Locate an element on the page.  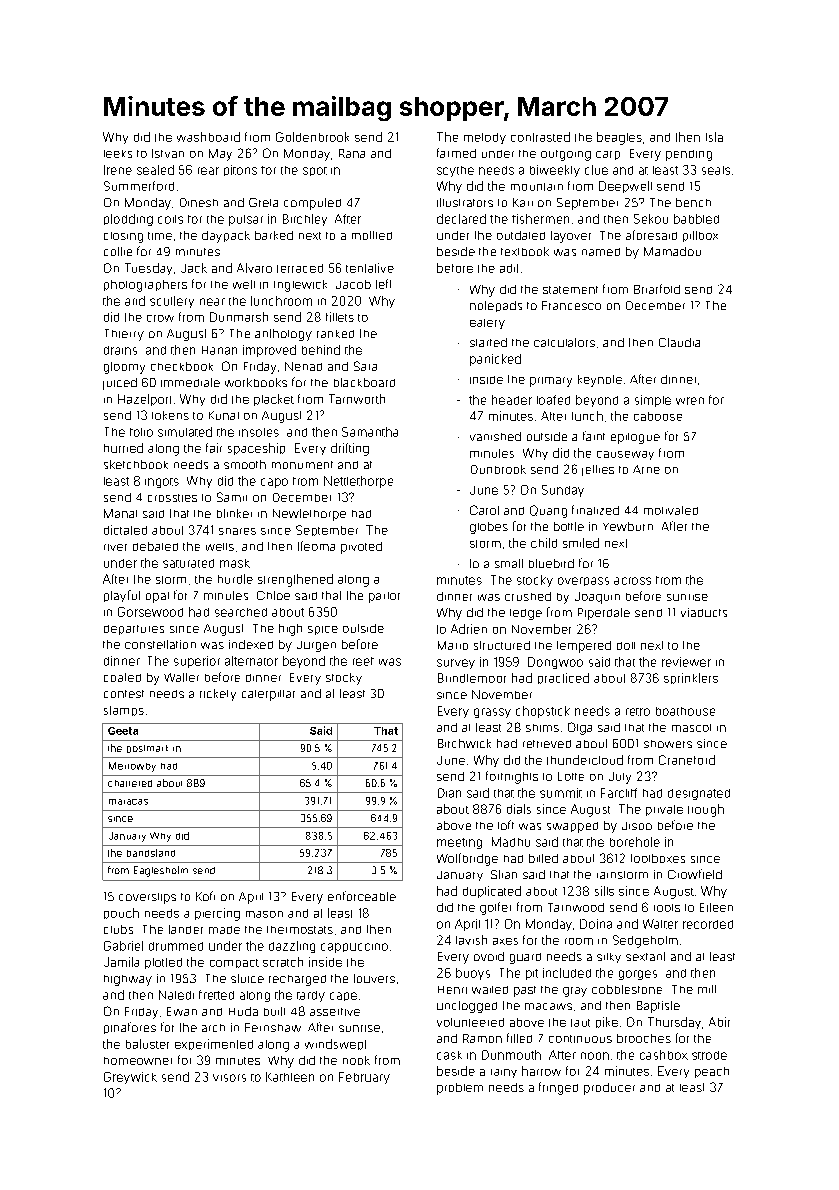
Arne is located at coordinates (646, 469).
